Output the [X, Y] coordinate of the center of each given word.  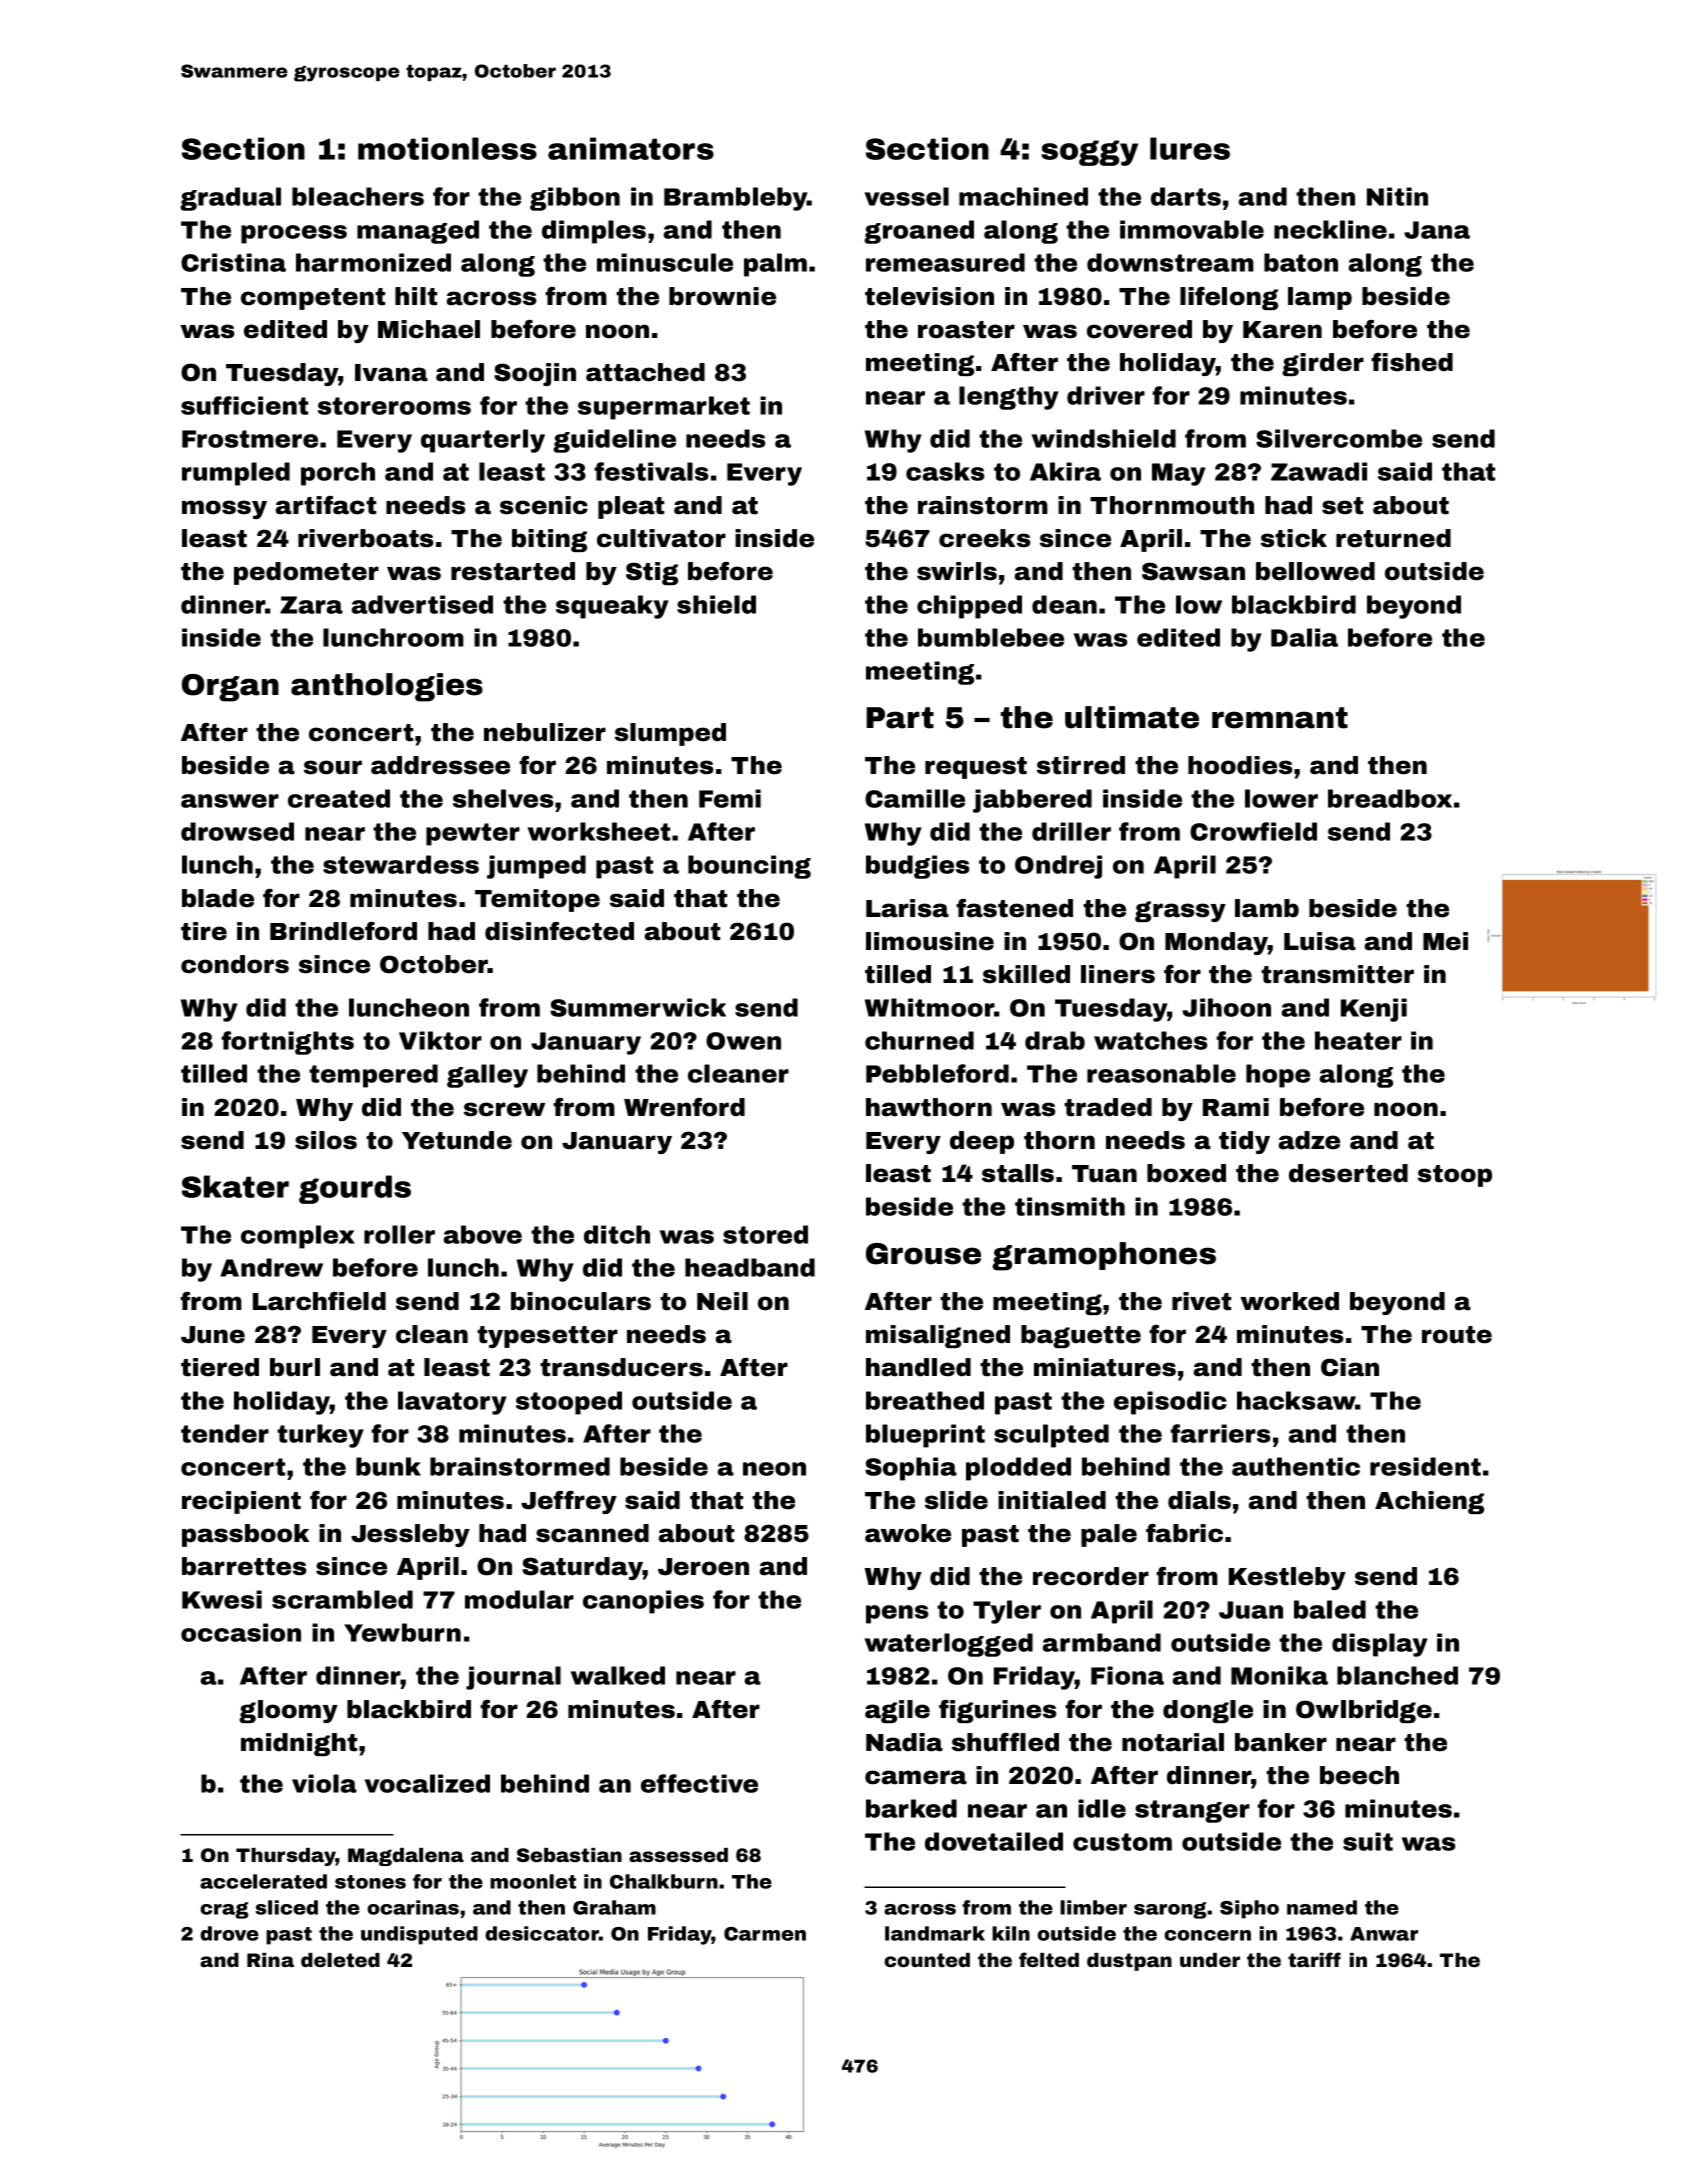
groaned [919, 232]
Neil [722, 1301]
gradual [230, 199]
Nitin [1397, 196]
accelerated [263, 1881]
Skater [235, 1186]
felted [1049, 1959]
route [1457, 1335]
